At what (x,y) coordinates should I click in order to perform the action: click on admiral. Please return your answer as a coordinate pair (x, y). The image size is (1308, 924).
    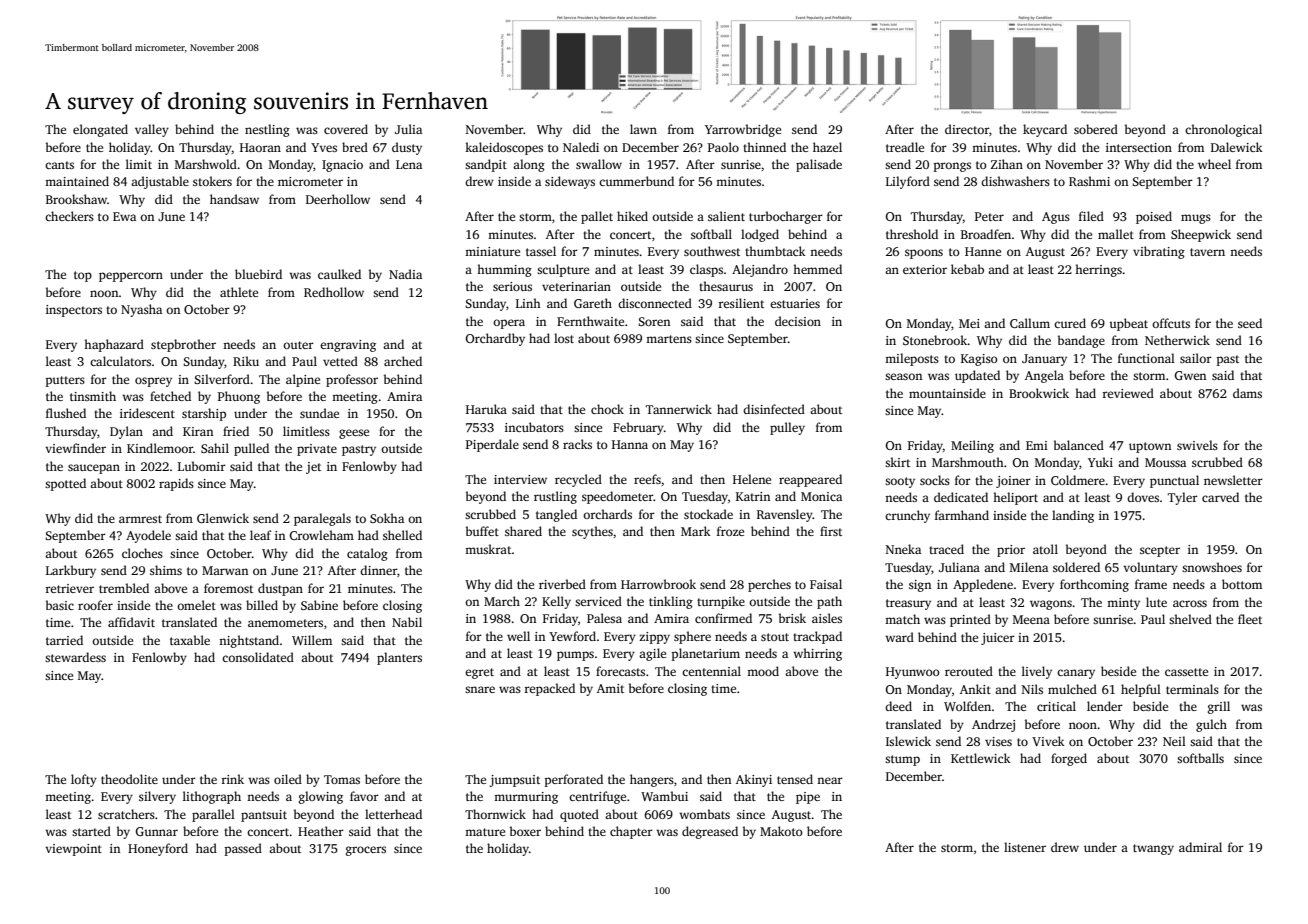
    Looking at the image, I should click on (1200, 847).
